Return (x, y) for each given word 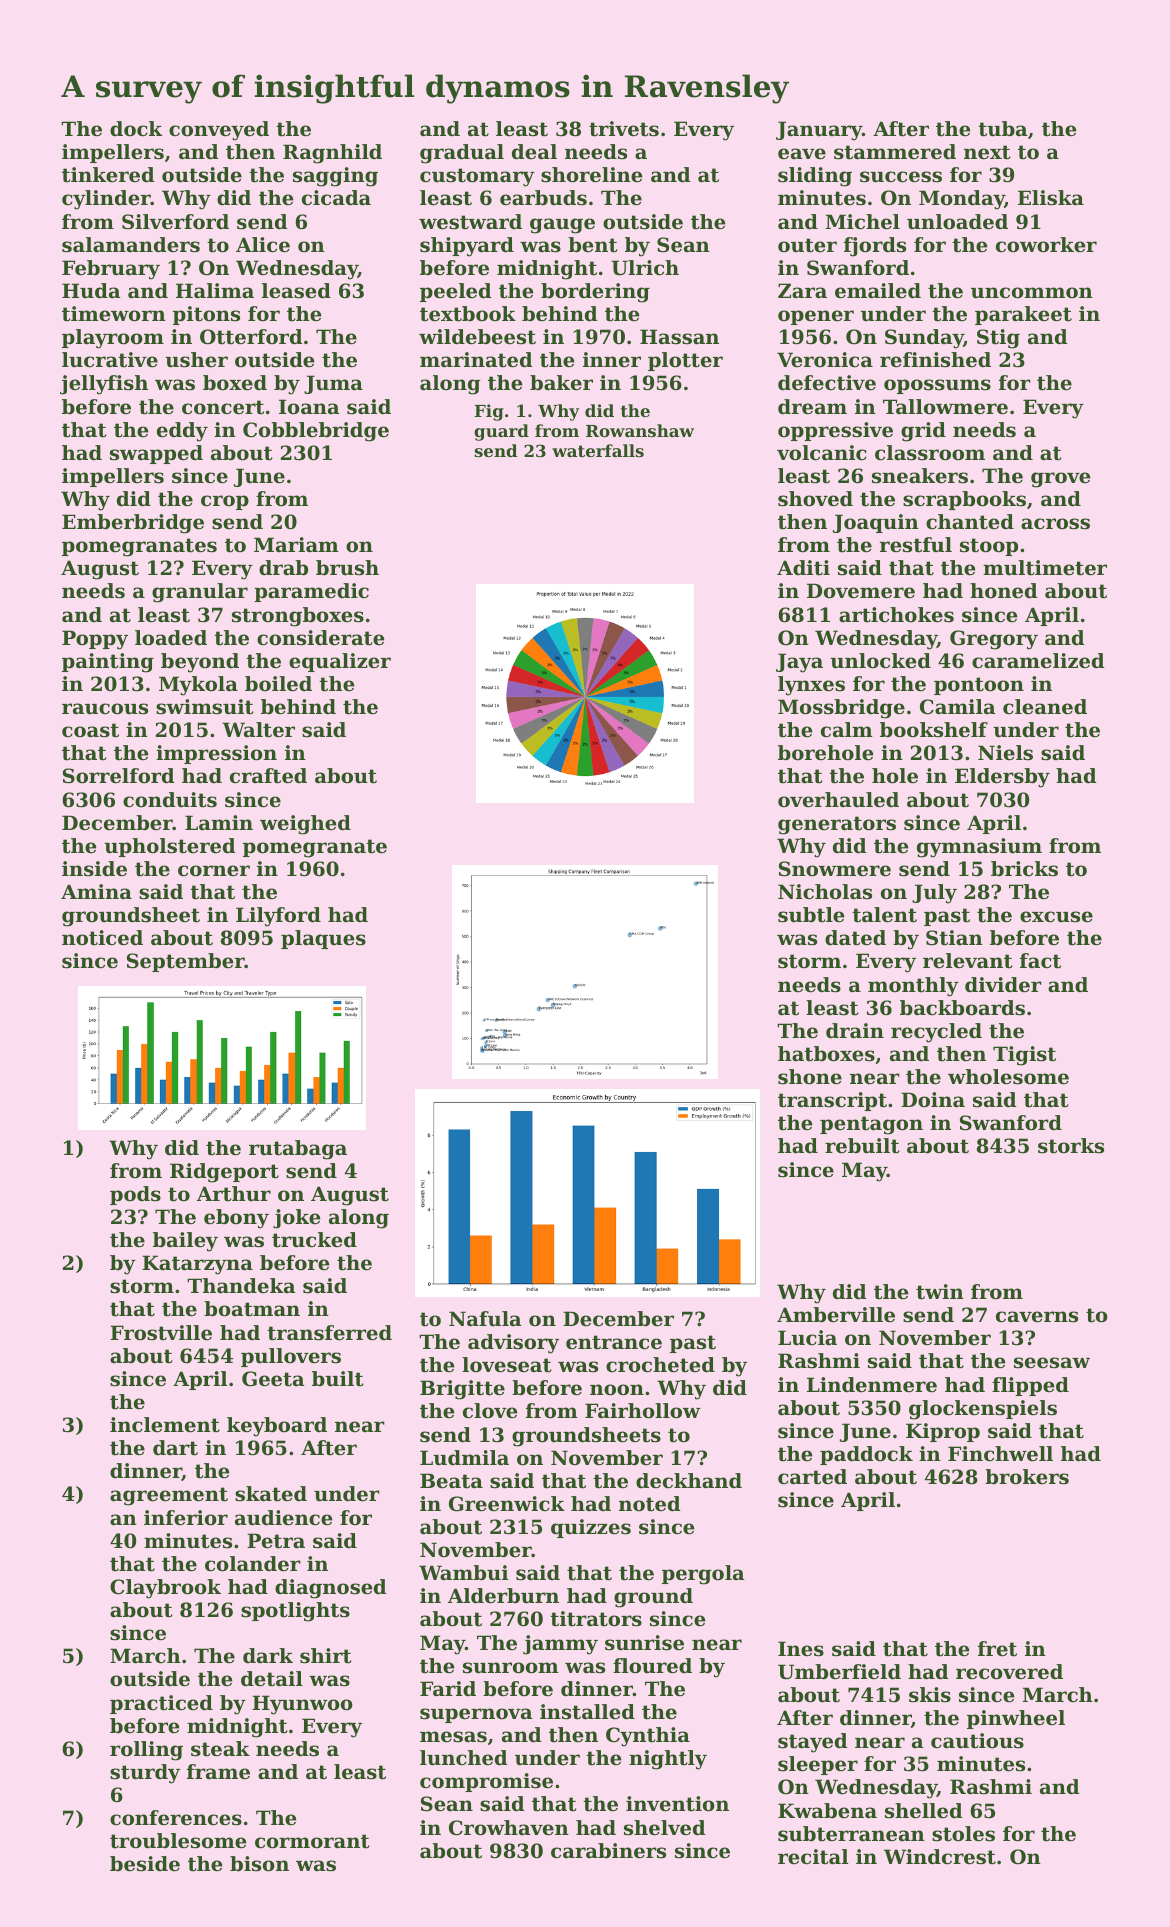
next (987, 152)
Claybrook (165, 1589)
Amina (96, 892)
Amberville (836, 1315)
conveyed (219, 131)
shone (810, 1077)
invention (677, 1804)
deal (534, 152)
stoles (963, 1834)
